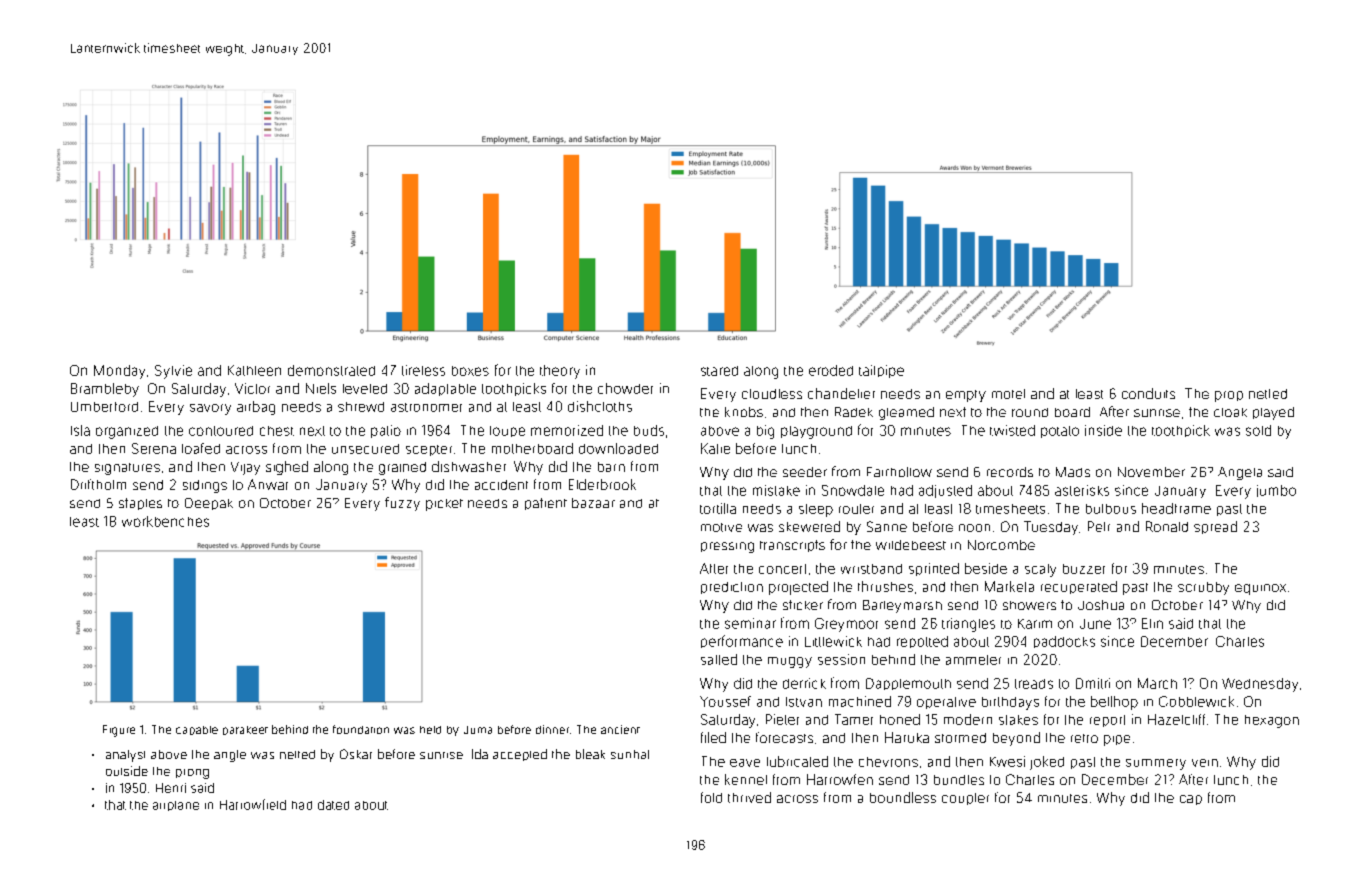 Image resolution: width=1372 pixels, height=887 pixels. I want to click on sticker, so click(803, 605).
